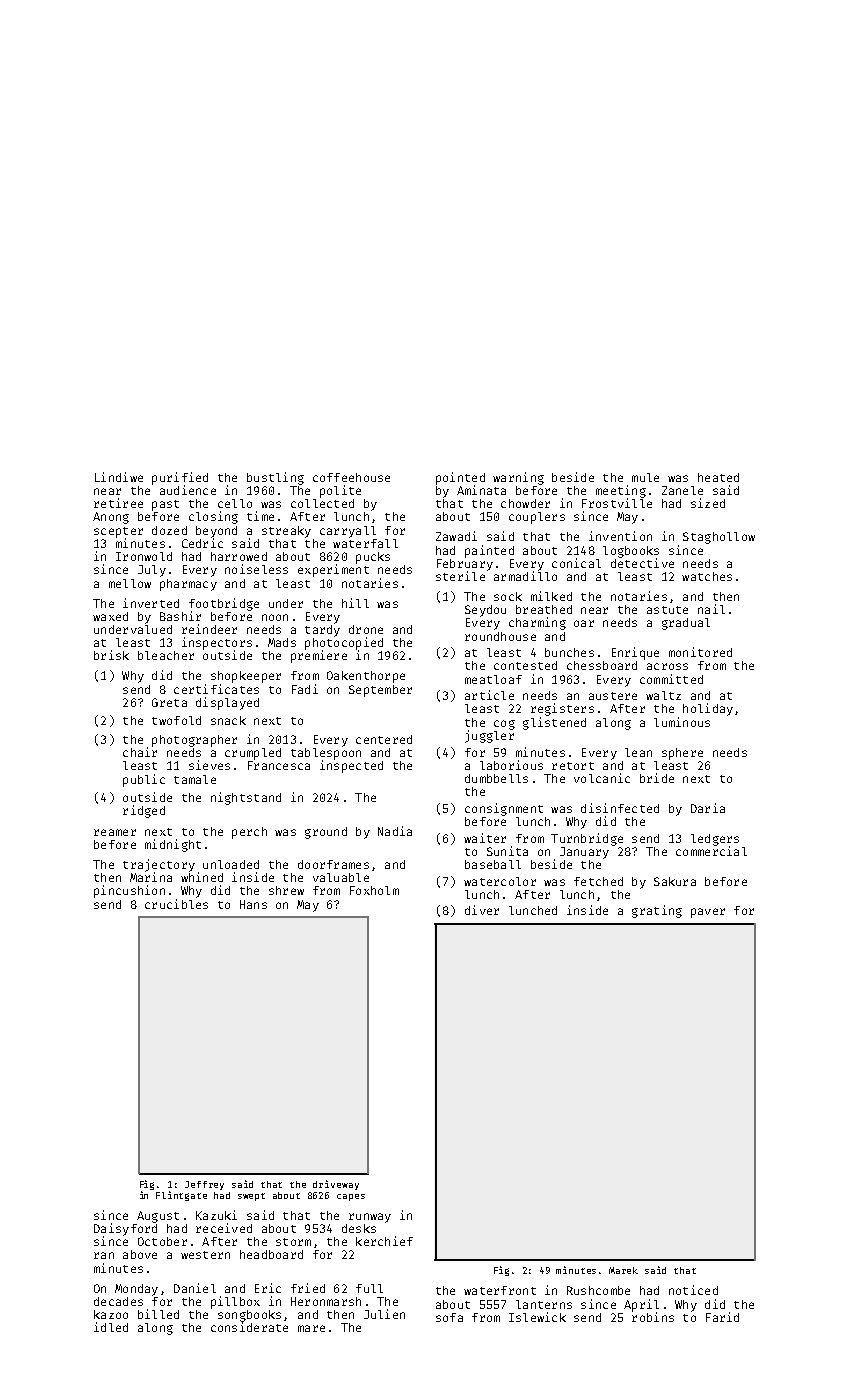 The height and width of the image is (1400, 849). I want to click on September, so click(380, 691).
